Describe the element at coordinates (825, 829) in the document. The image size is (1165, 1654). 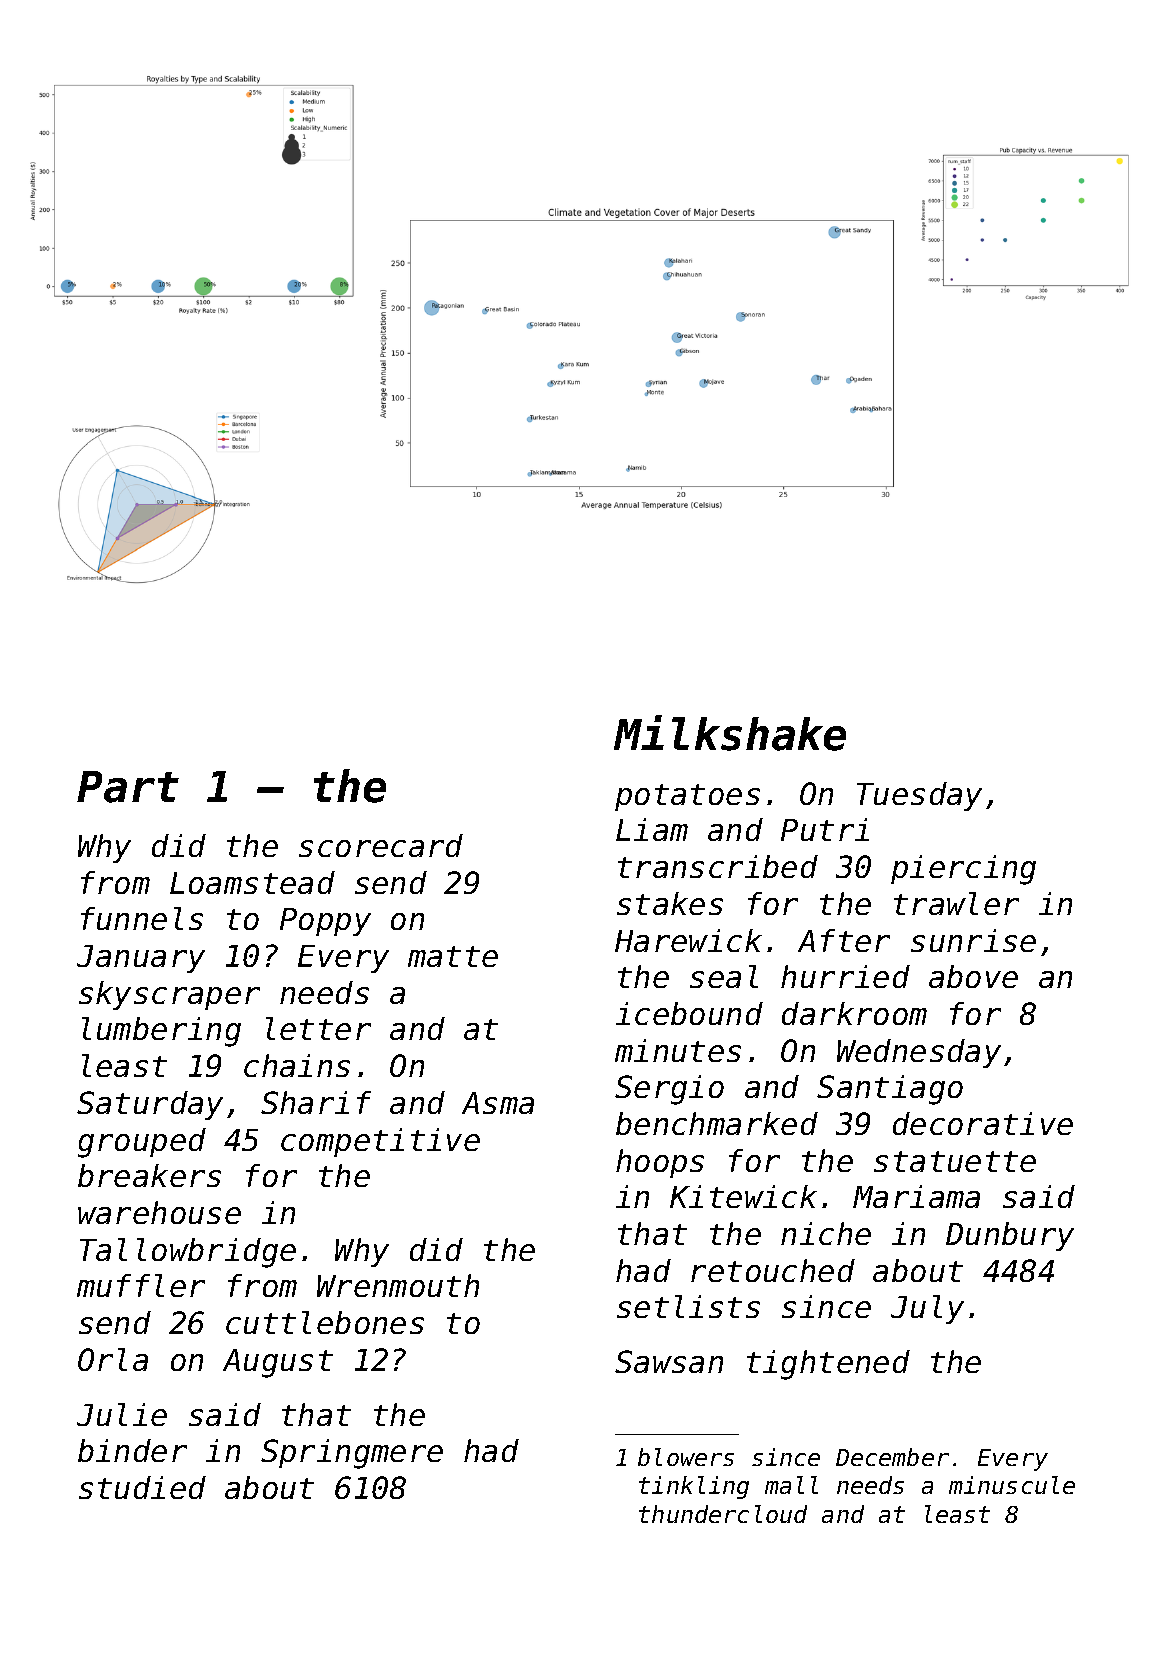
I see `Putri` at that location.
